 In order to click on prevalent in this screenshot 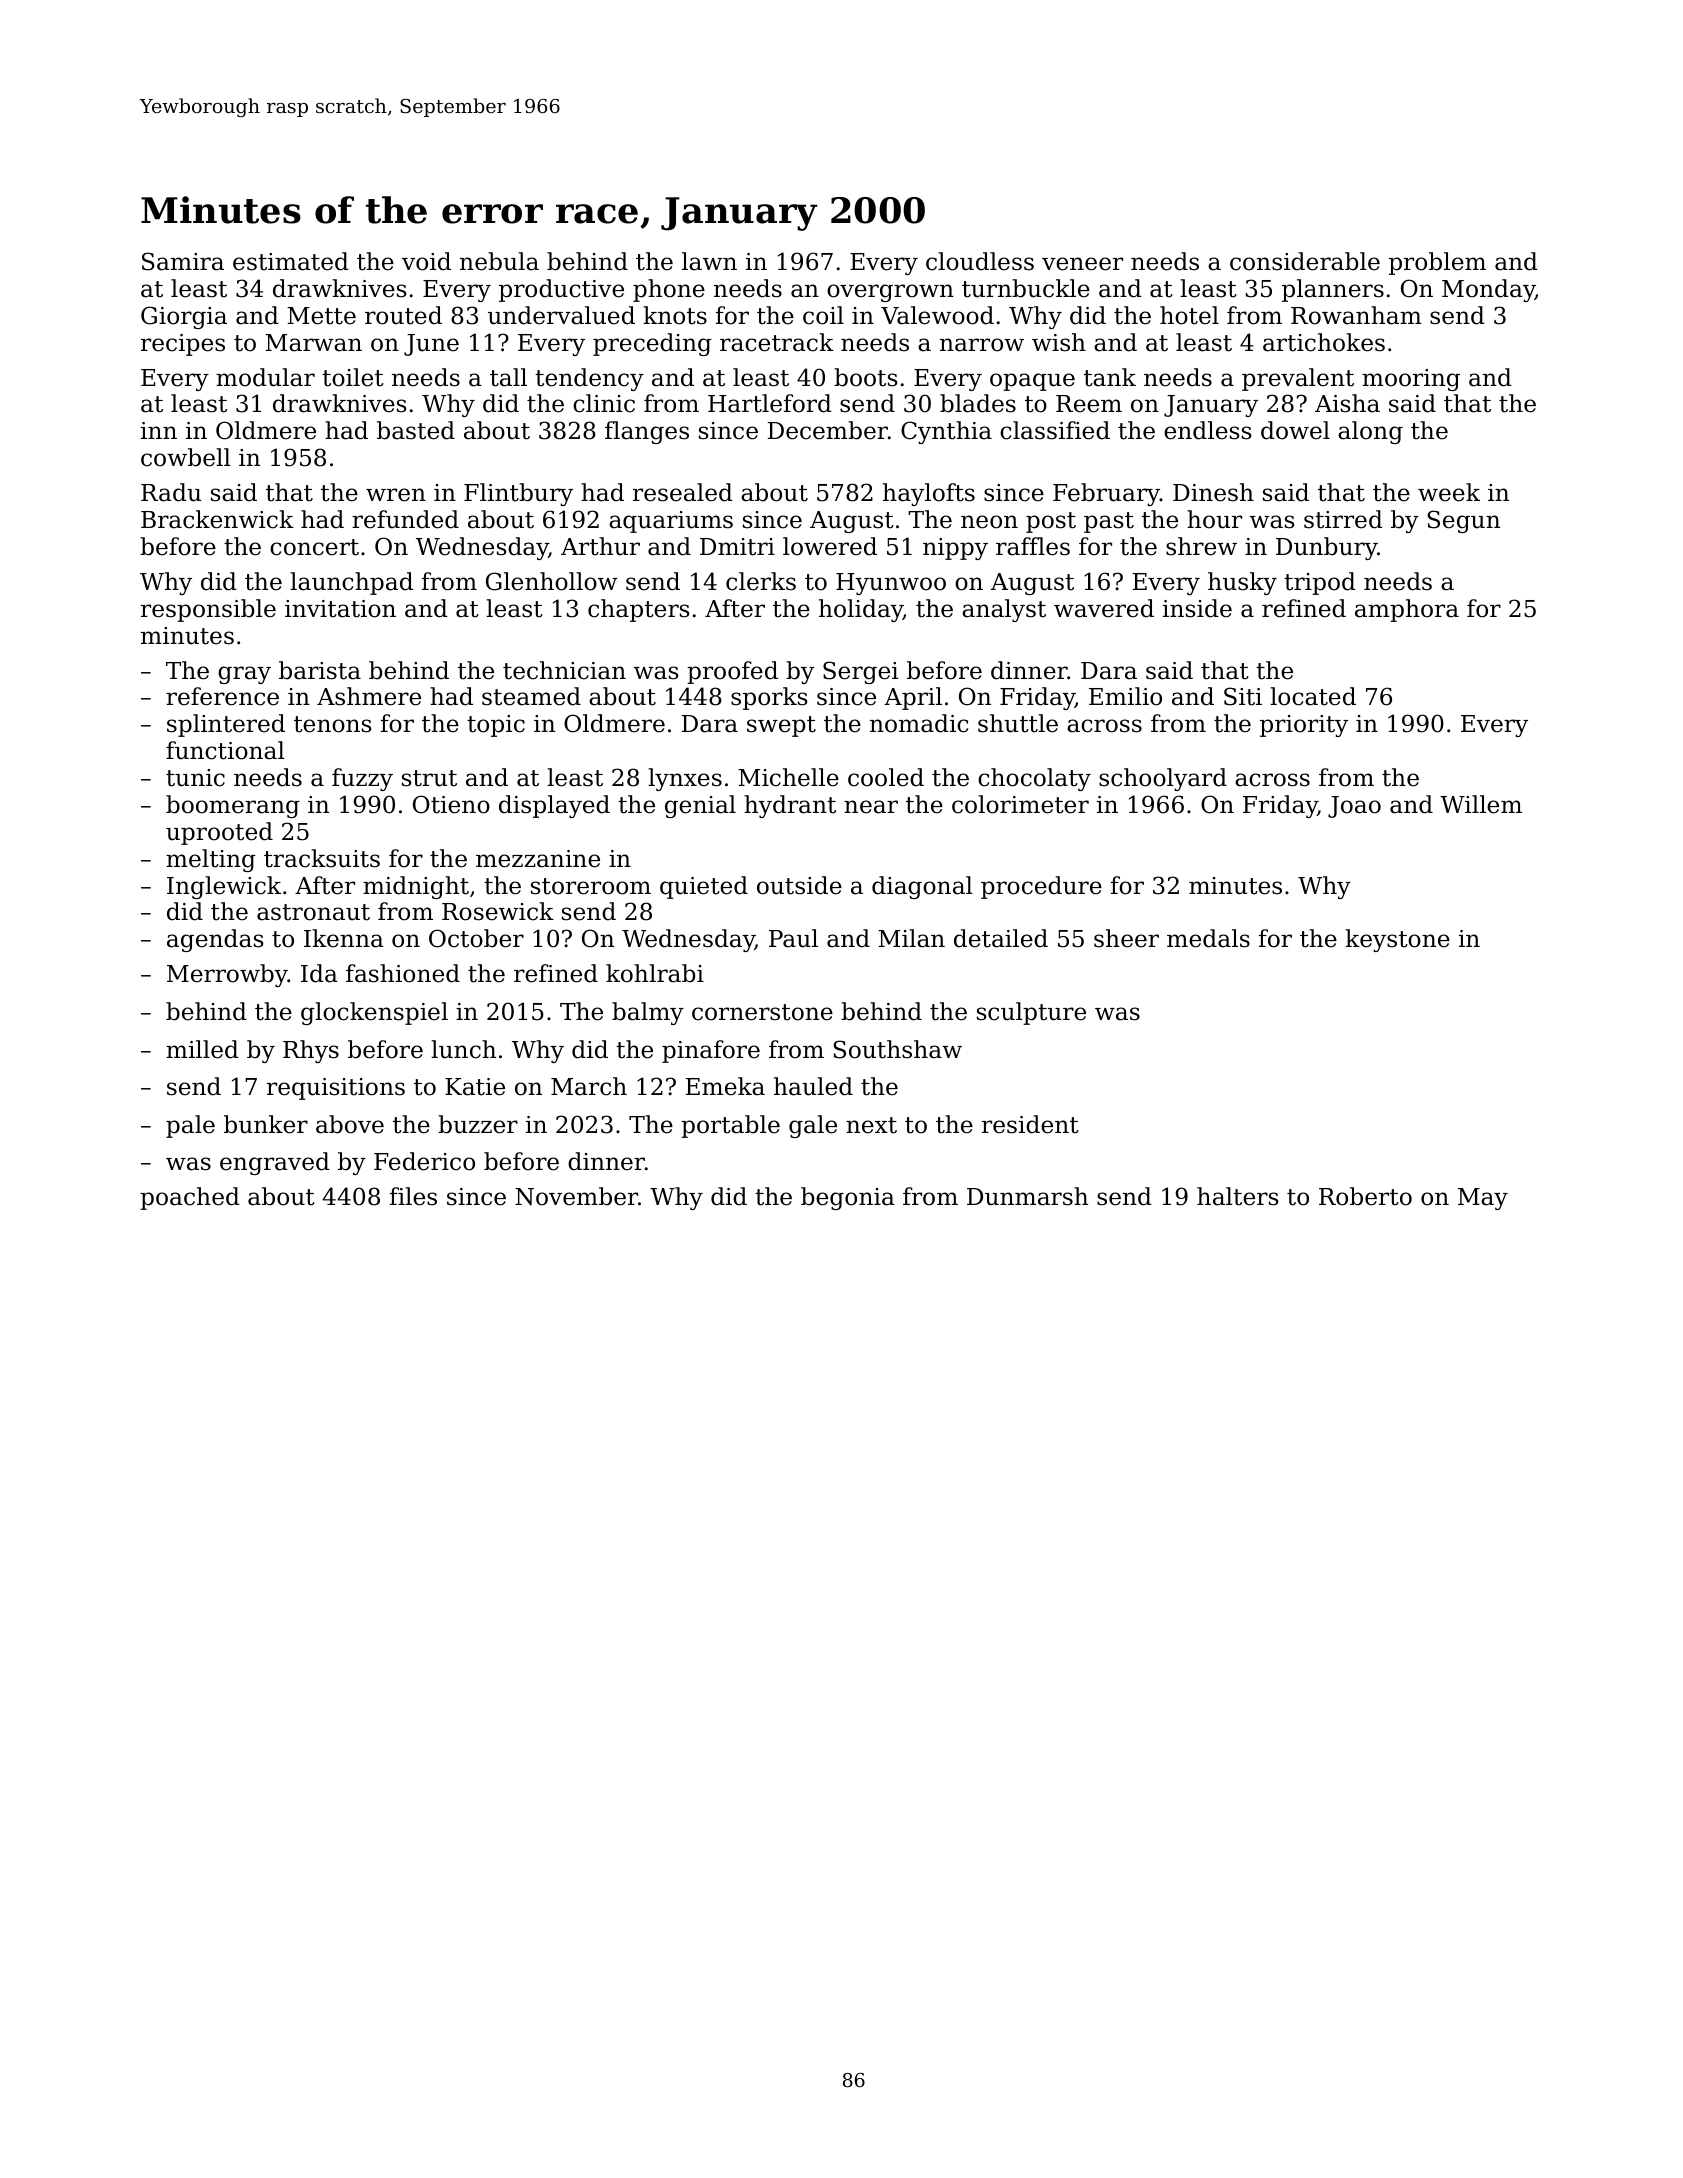, I will do `click(1298, 379)`.
